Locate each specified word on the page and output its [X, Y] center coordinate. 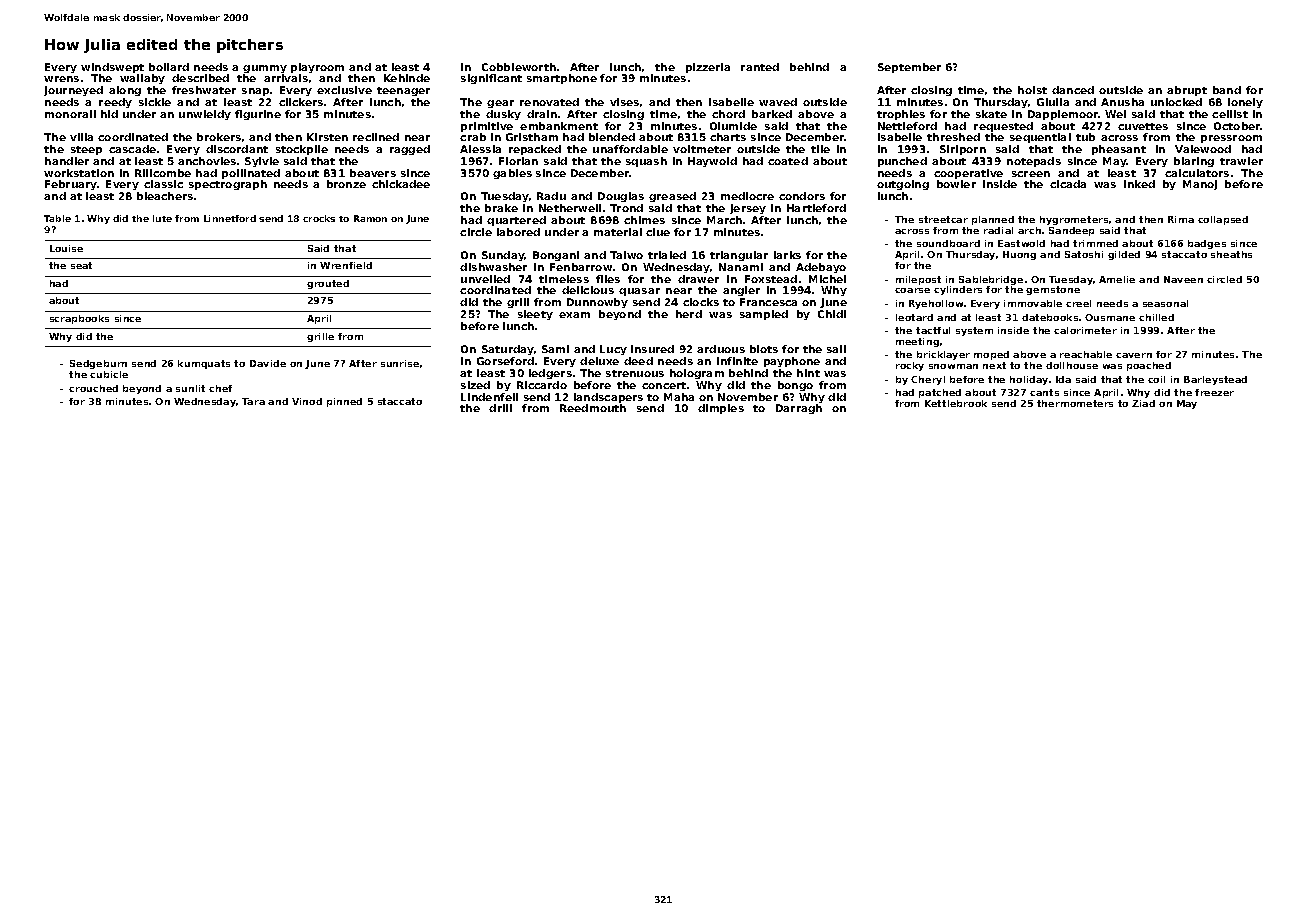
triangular [739, 256]
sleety [535, 315]
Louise [66, 248]
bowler [956, 184]
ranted [760, 67]
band [1227, 90]
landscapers [608, 398]
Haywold [712, 162]
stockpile [302, 150]
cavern [1134, 355]
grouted [328, 284]
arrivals [286, 78]
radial [998, 230]
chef [220, 388]
